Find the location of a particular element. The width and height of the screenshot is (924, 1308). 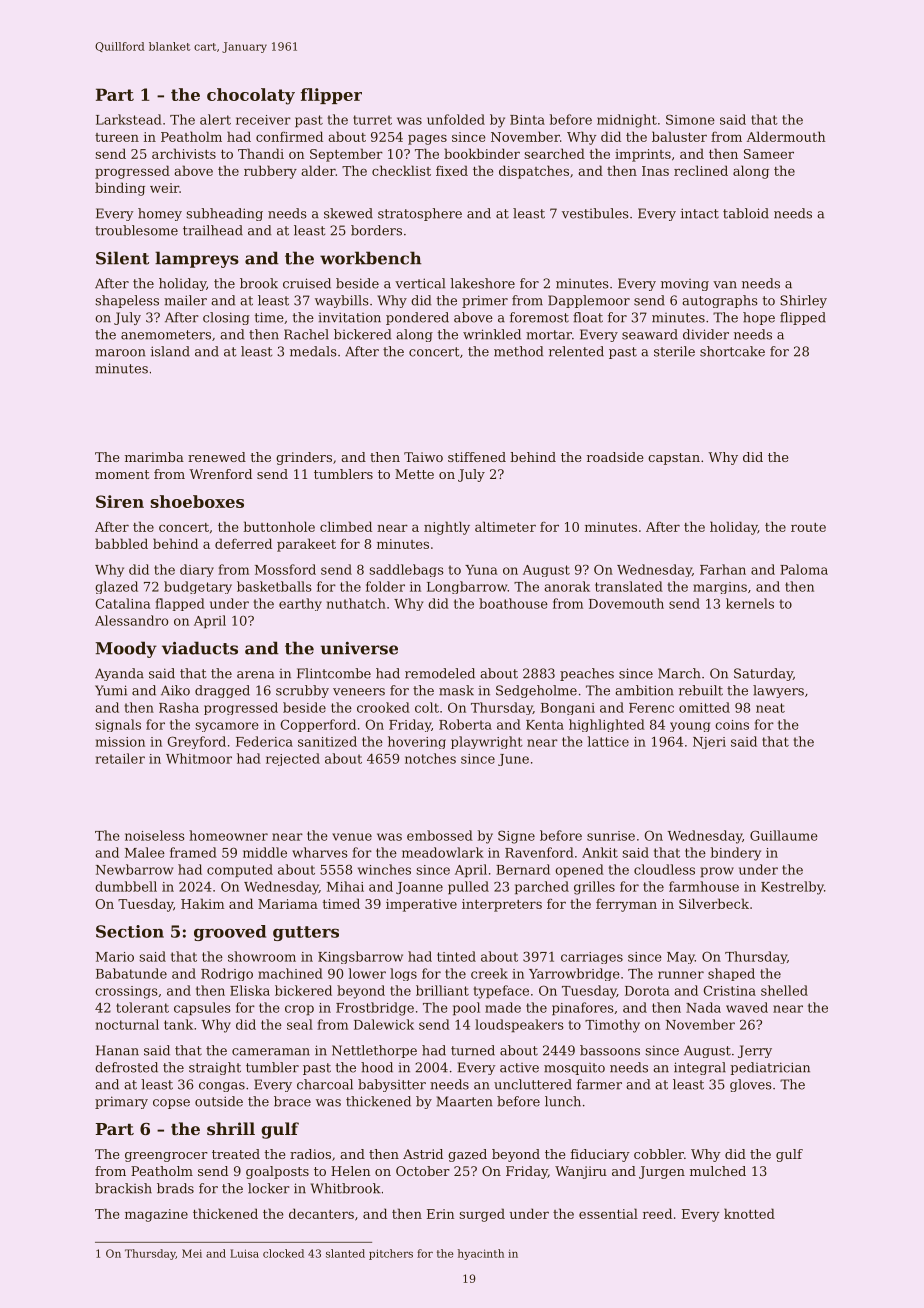

magazine is located at coordinates (156, 1215).
